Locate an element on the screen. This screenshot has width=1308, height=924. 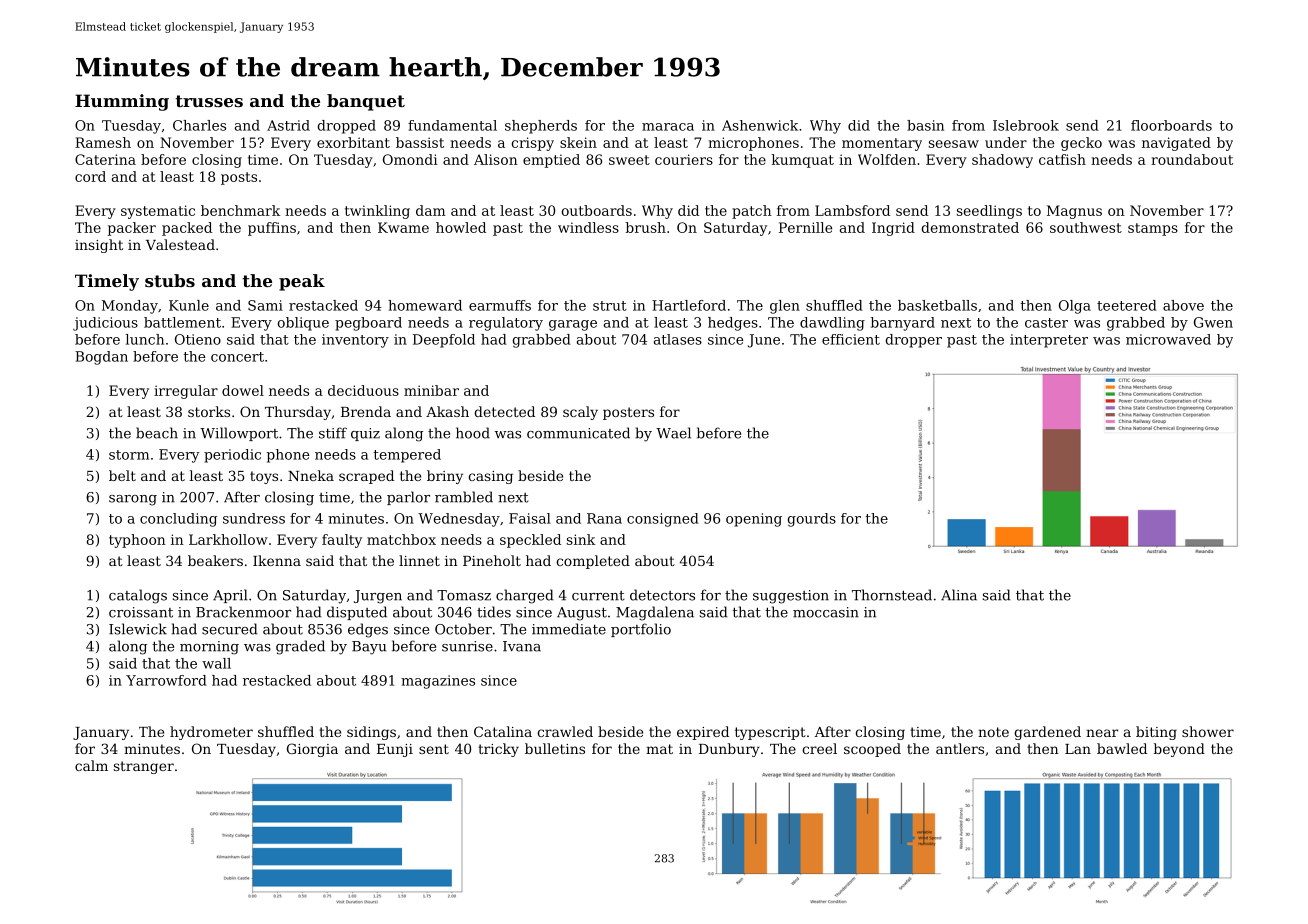
wall is located at coordinates (216, 663).
